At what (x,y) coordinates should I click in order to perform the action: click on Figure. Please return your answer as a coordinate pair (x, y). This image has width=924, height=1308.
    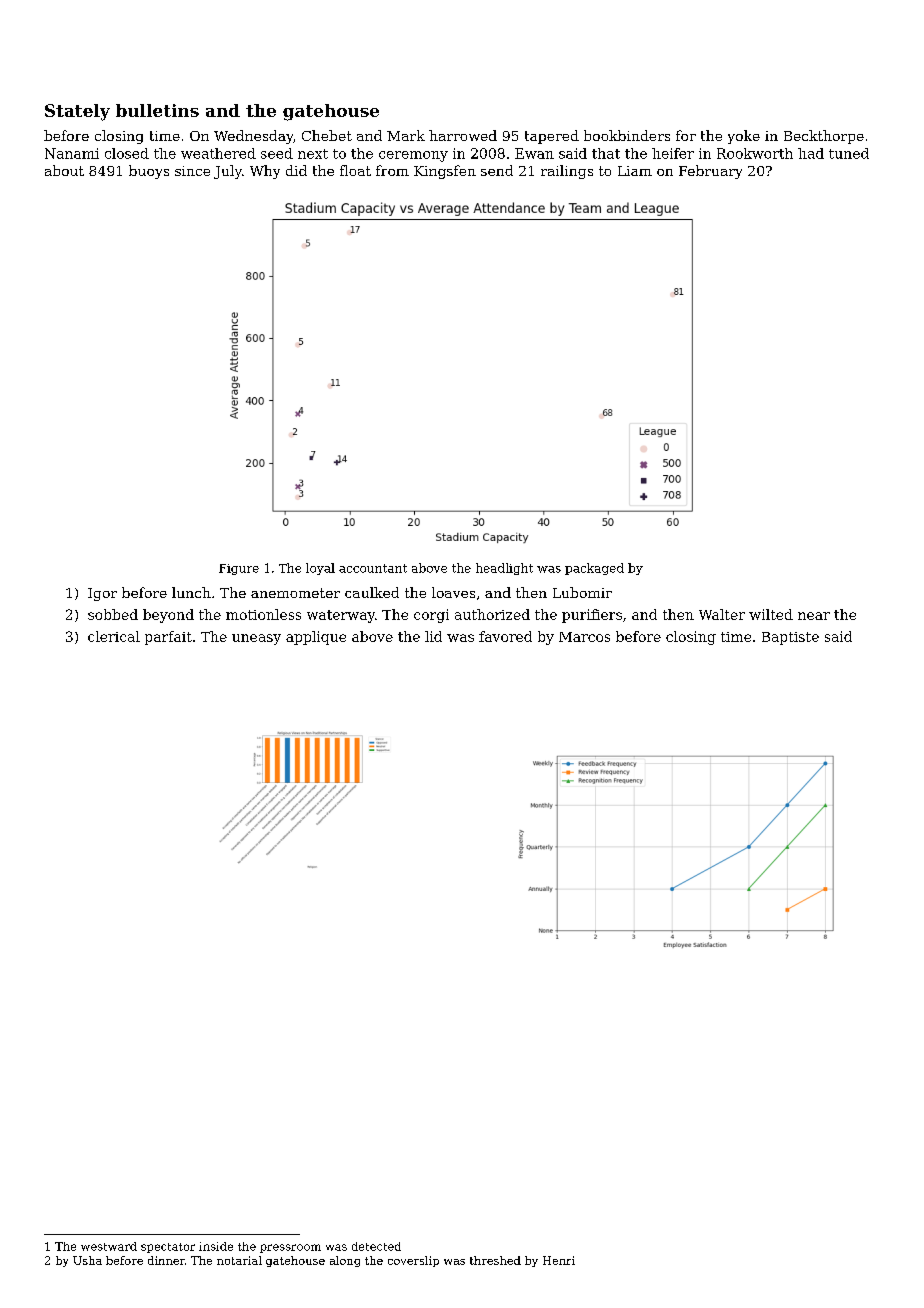
    Looking at the image, I should click on (239, 569).
